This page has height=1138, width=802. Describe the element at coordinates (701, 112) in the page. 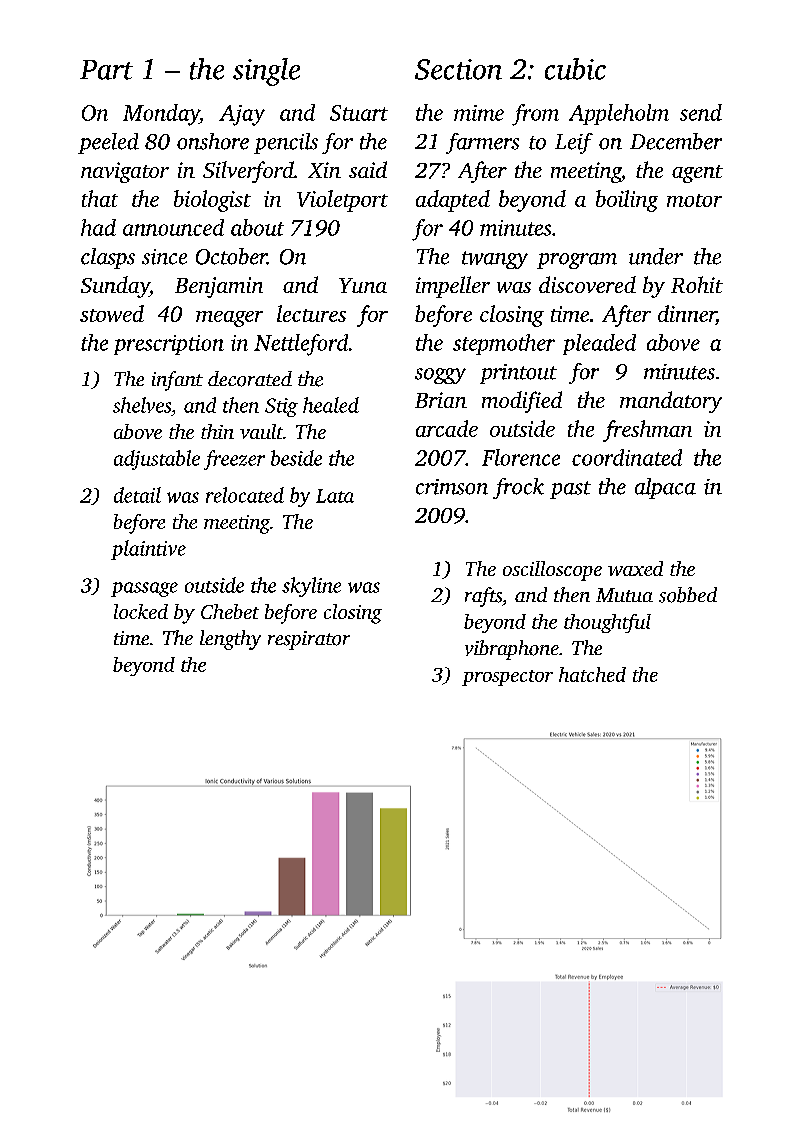

I see `send` at that location.
